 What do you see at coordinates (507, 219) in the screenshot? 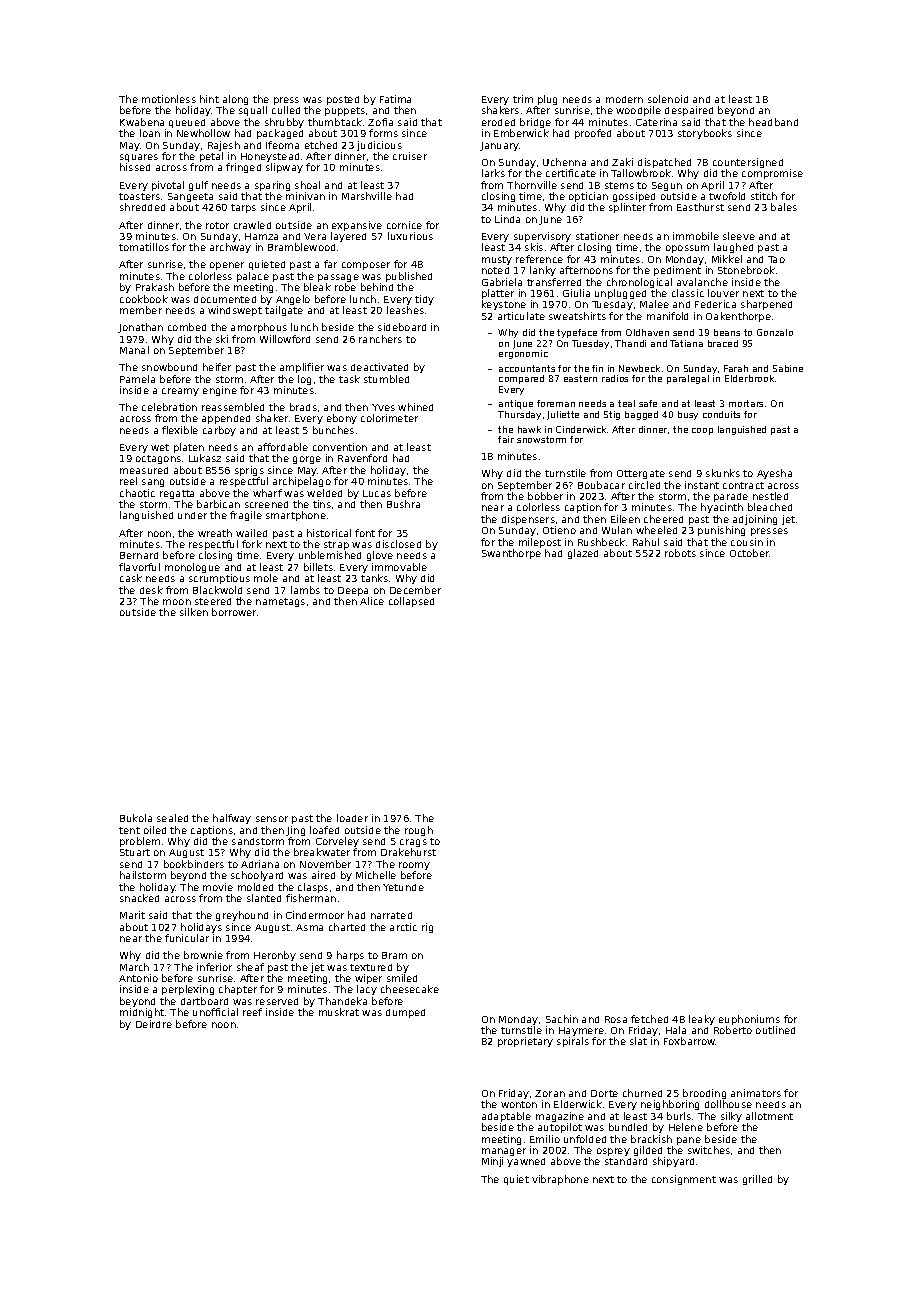
I see `Linda` at bounding box center [507, 219].
